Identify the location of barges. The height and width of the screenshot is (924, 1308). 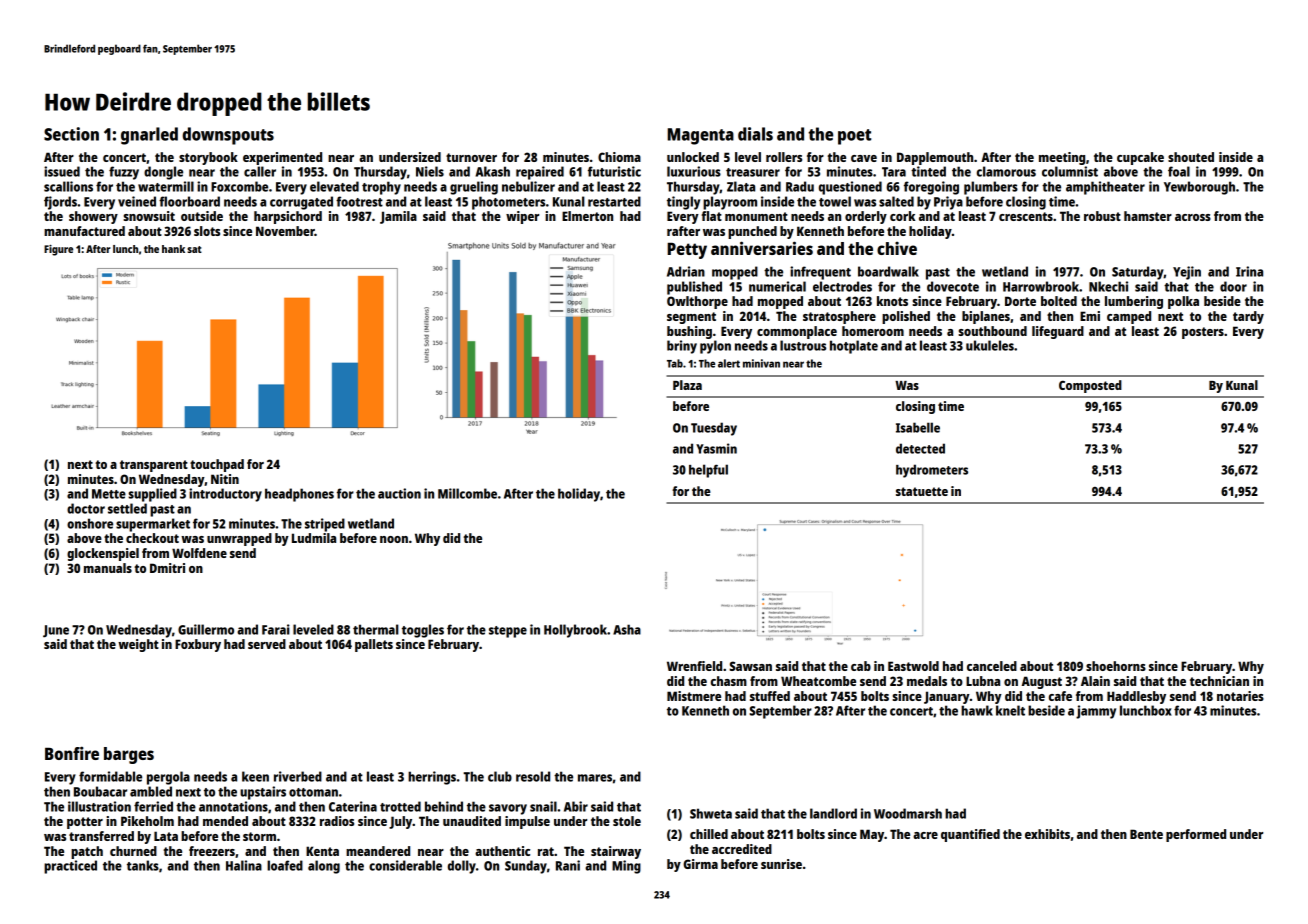
(129, 755).
